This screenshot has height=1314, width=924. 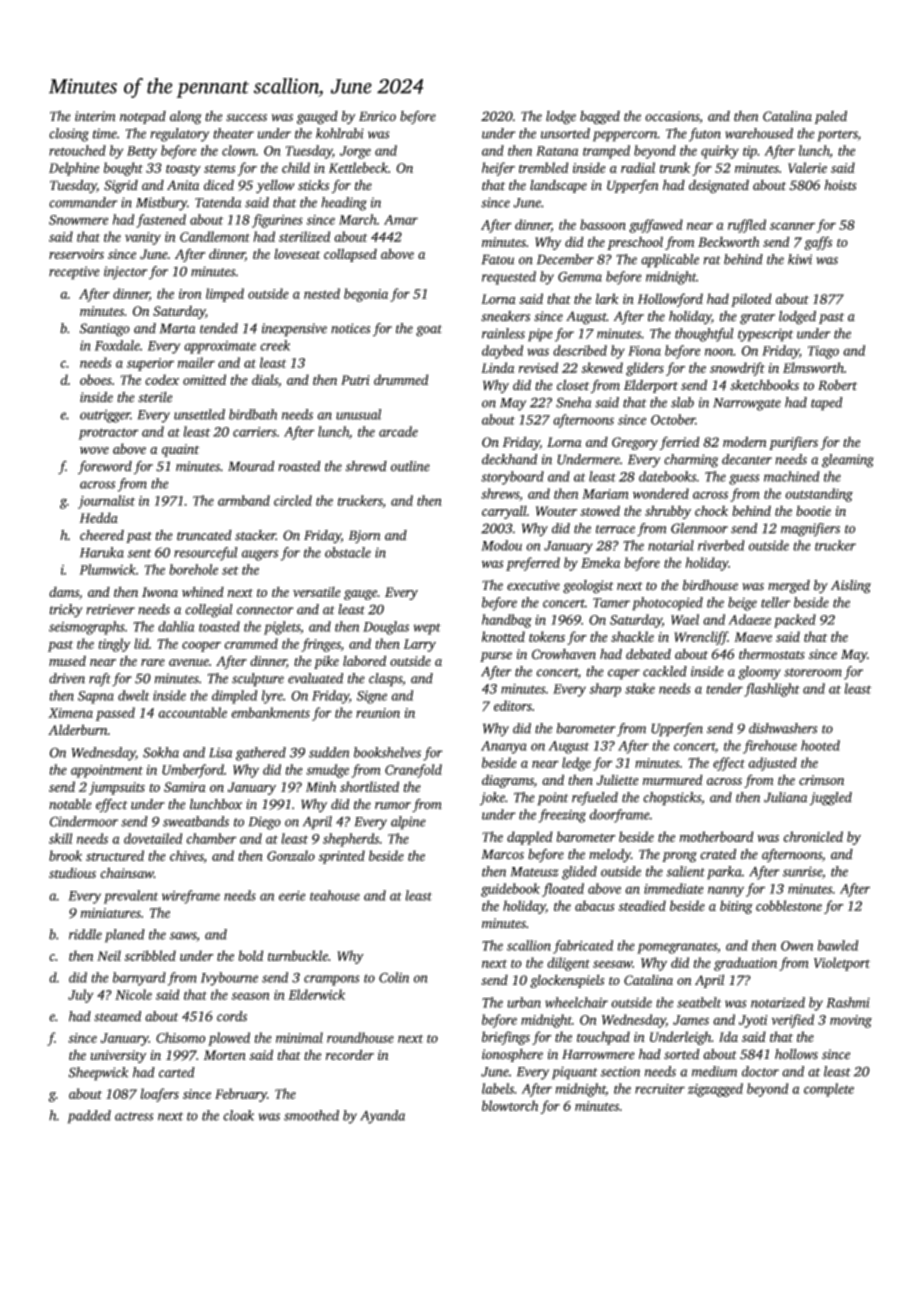 I want to click on sculpture, so click(x=258, y=680).
